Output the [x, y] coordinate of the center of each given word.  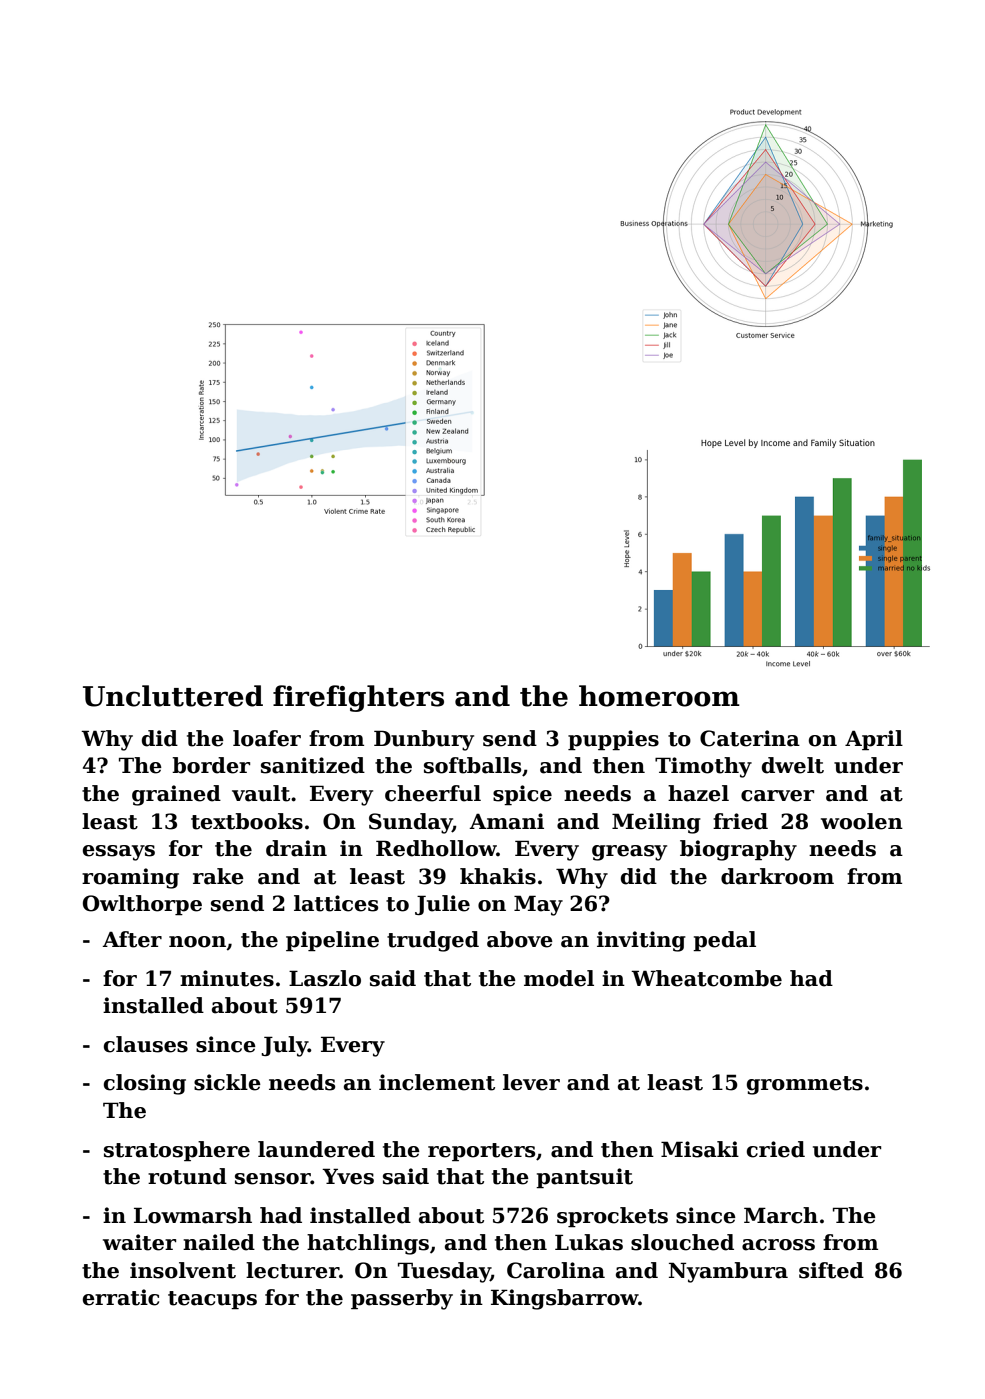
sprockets [612, 1217]
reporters [481, 1152]
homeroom [659, 696]
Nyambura [728, 1272]
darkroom [777, 876]
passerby [402, 1299]
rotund [187, 1176]
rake [218, 876]
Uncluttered [173, 696]
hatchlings [368, 1244]
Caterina [750, 738]
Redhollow [436, 848]
